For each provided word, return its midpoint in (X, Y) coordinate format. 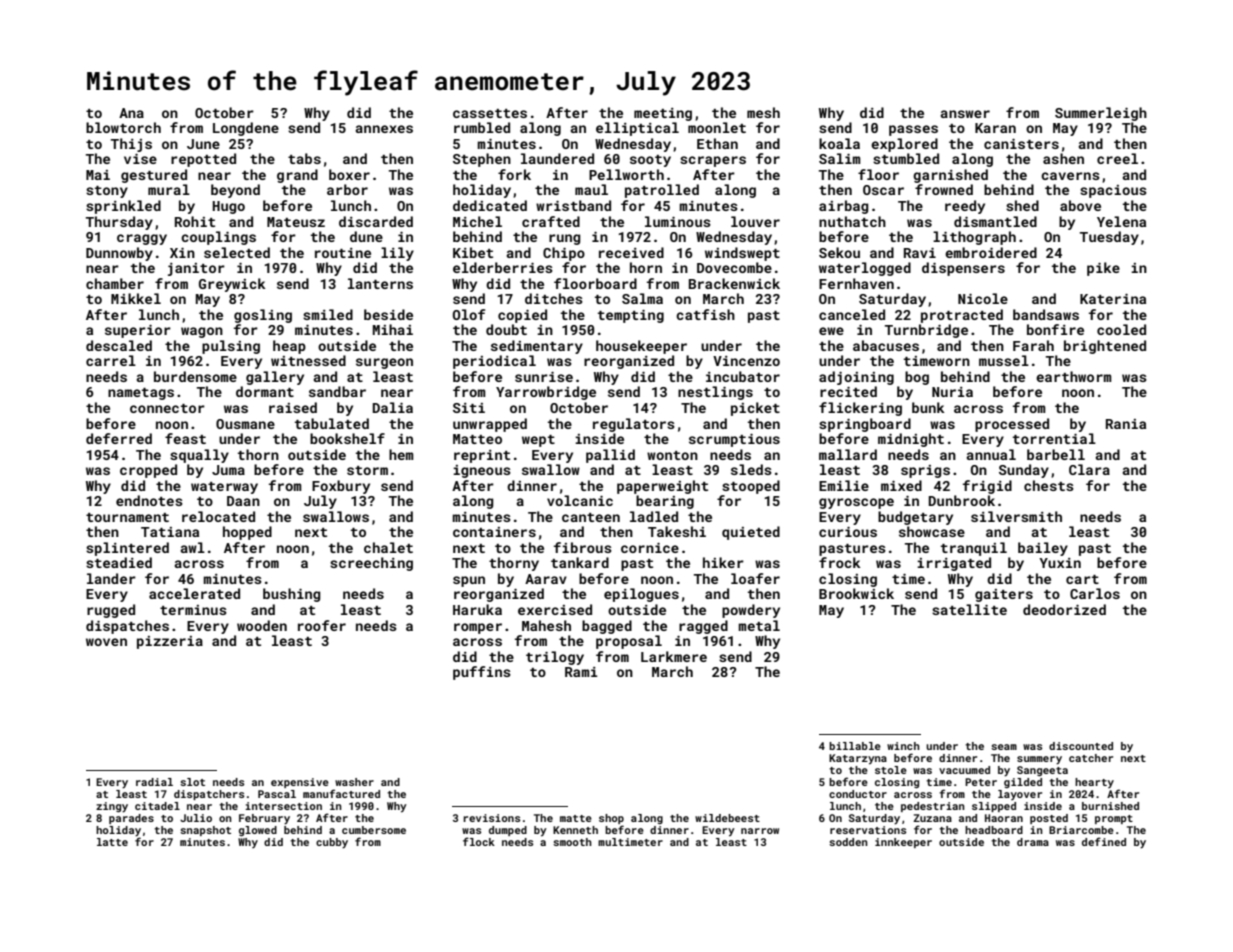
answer (965, 114)
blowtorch (123, 127)
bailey (1043, 549)
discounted (1081, 746)
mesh (763, 112)
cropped (148, 471)
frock (840, 562)
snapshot (205, 831)
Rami (581, 672)
